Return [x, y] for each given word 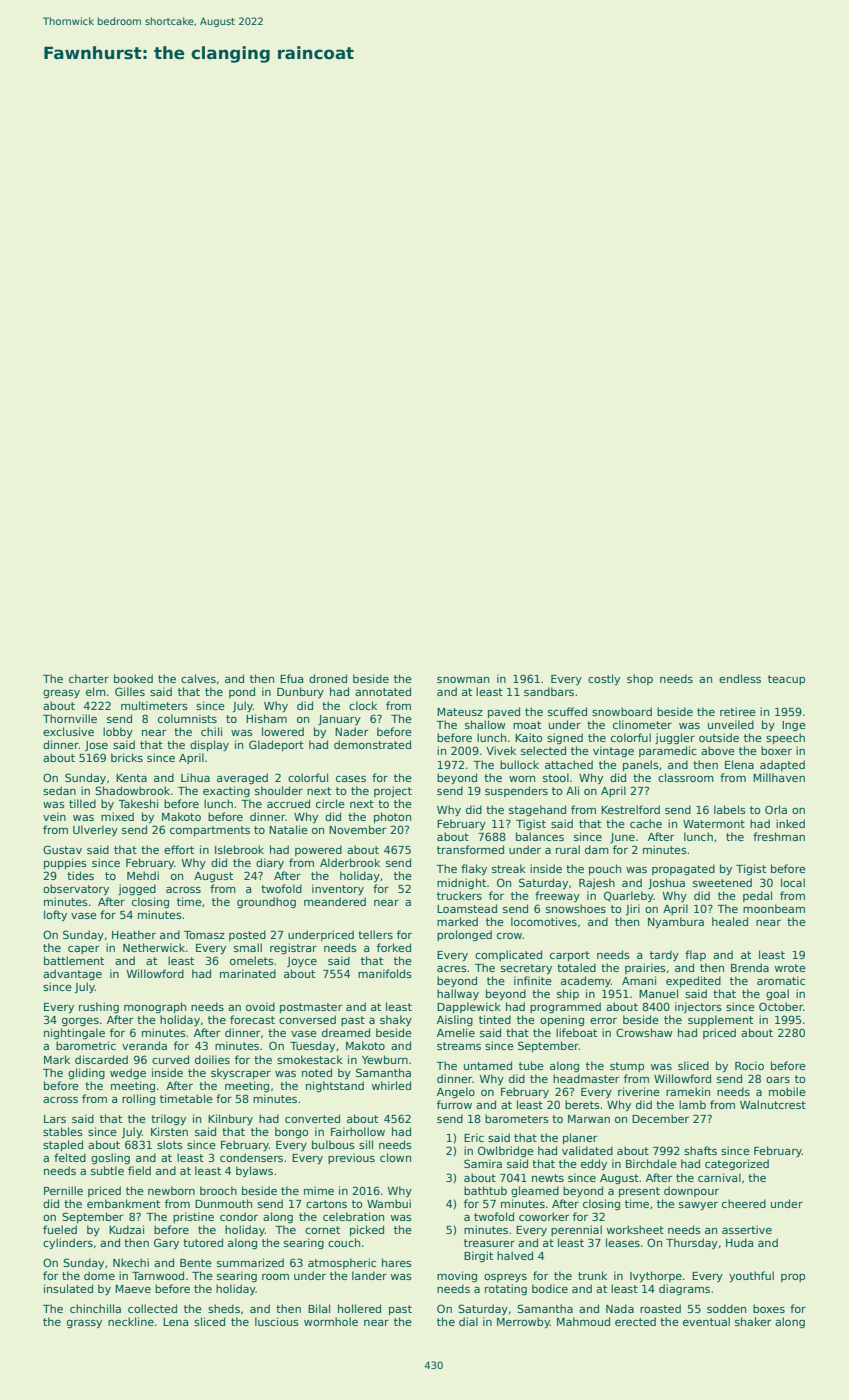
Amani [639, 980]
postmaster [311, 1008]
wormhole [331, 1321]
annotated [383, 691]
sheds [224, 1308]
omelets [252, 960]
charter [89, 678]
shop [640, 679]
